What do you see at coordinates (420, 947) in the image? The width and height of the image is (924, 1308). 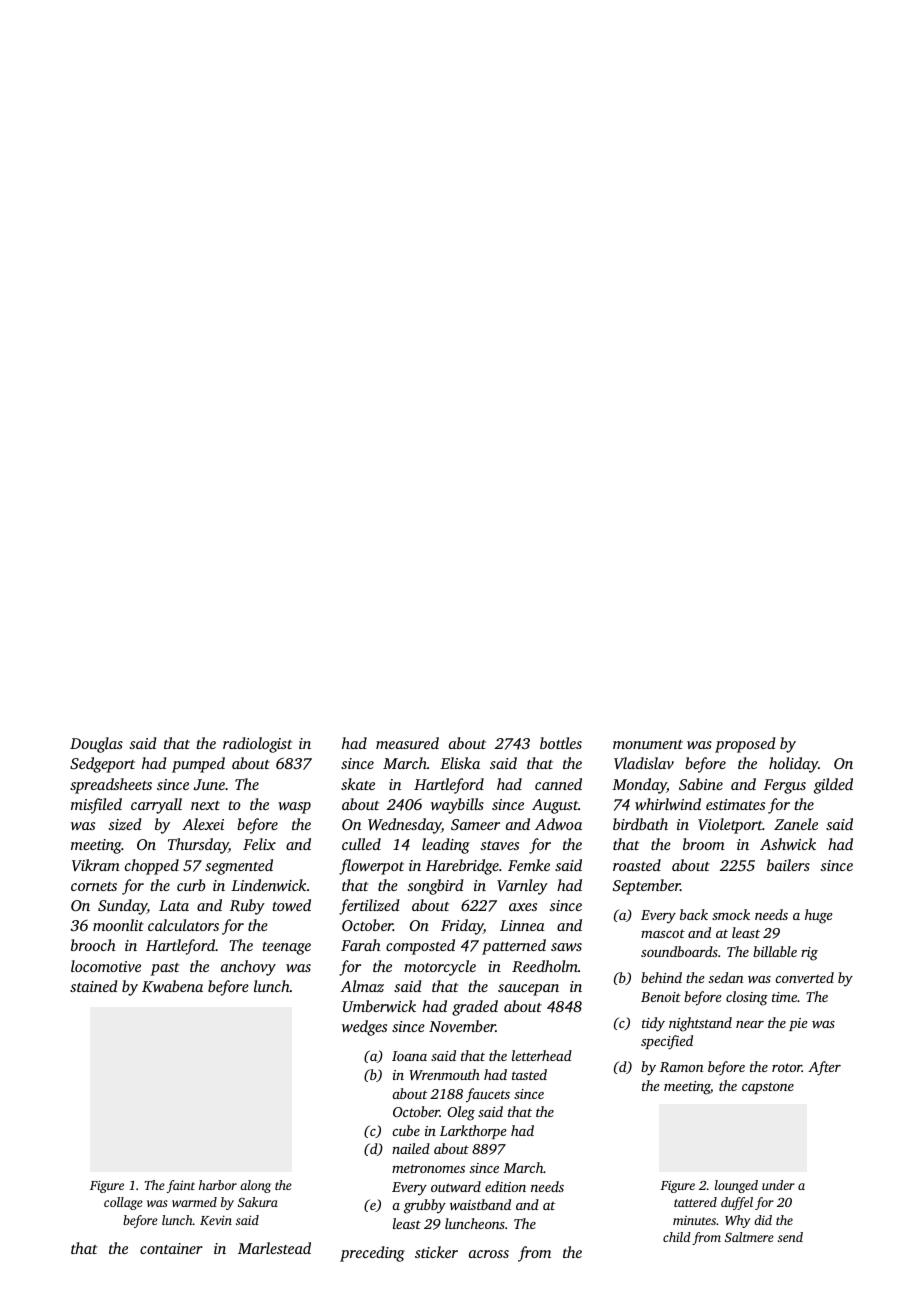 I see `composted` at bounding box center [420, 947].
